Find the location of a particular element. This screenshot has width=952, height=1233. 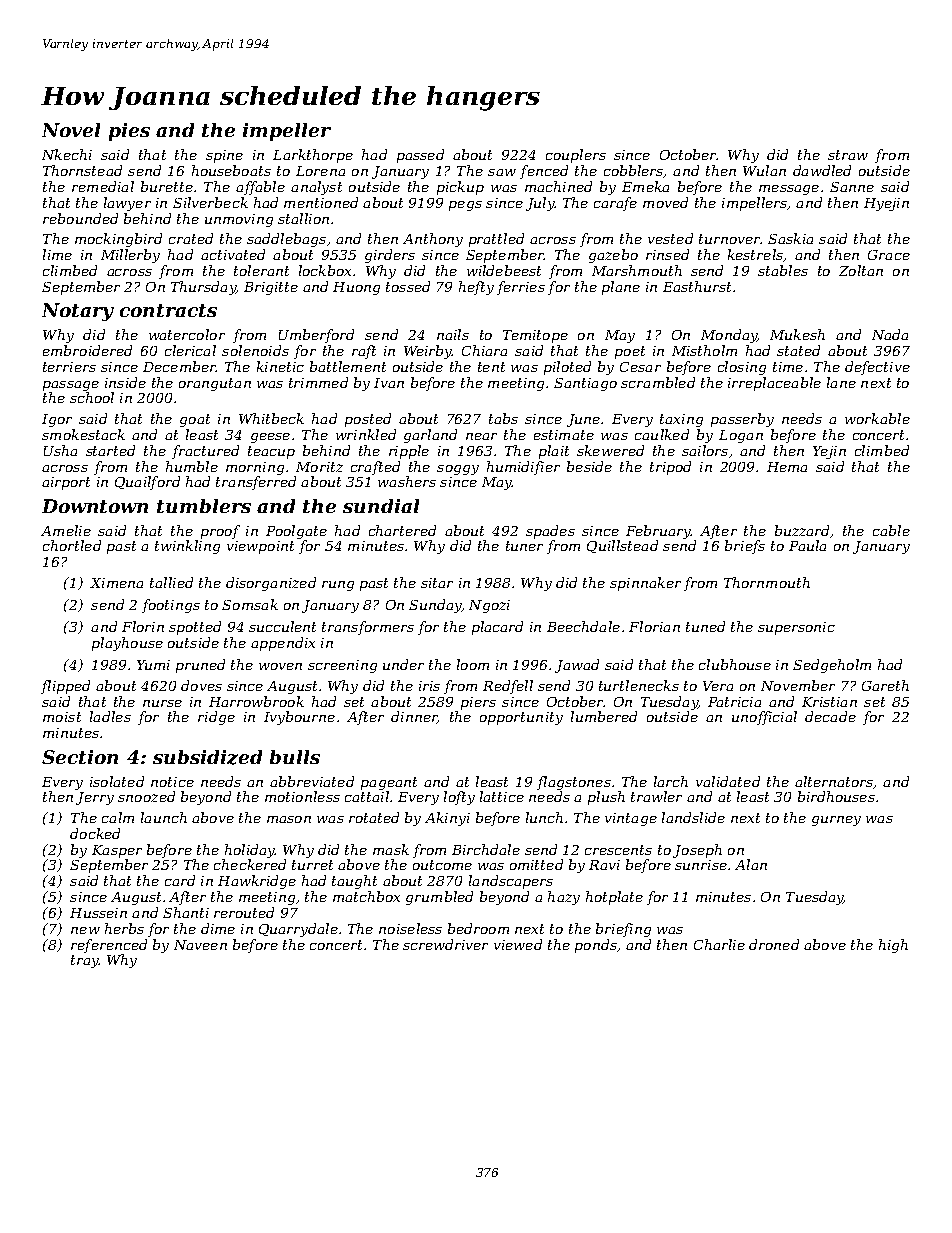

Ximena is located at coordinates (116, 583).
